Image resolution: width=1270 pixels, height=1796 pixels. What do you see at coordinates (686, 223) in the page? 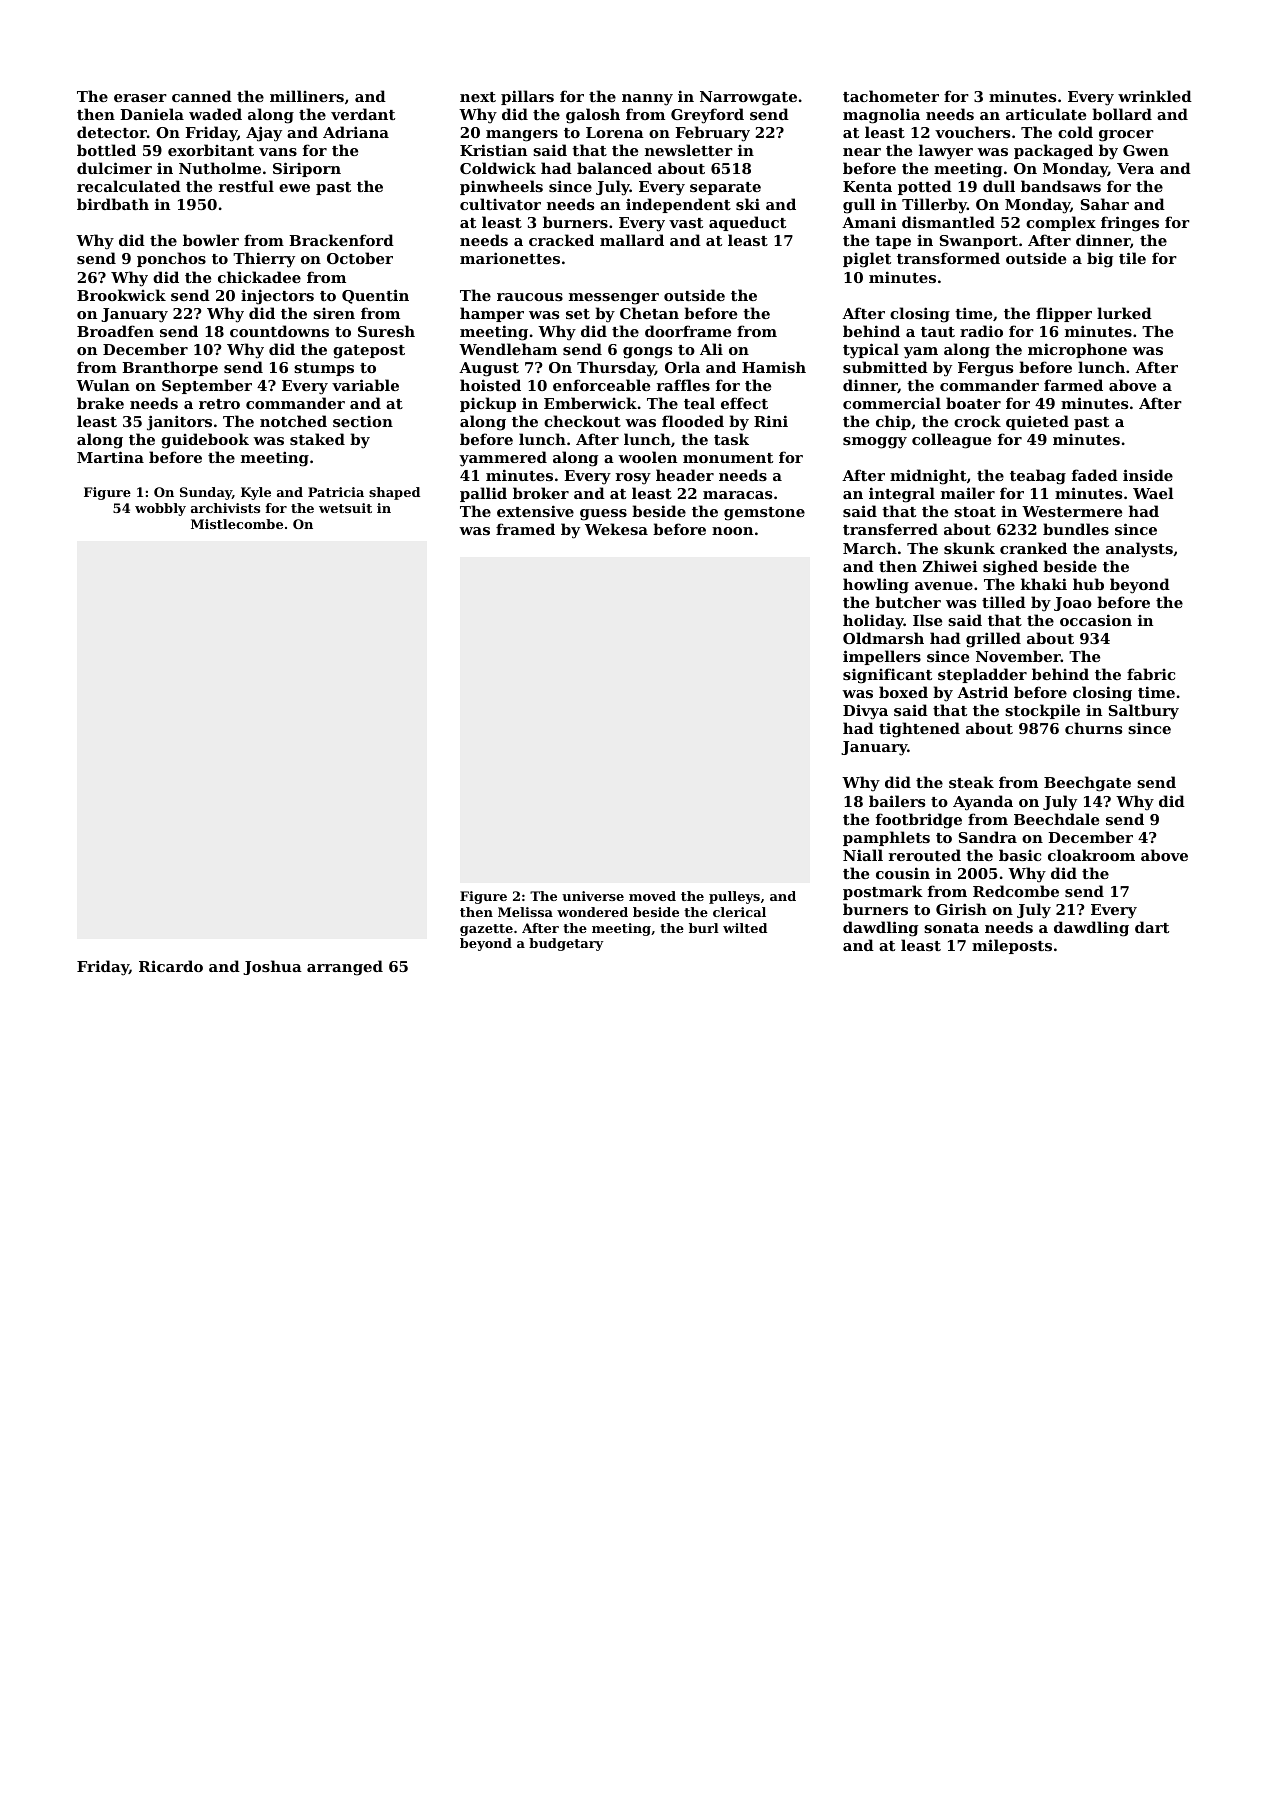
I see `vast` at bounding box center [686, 223].
